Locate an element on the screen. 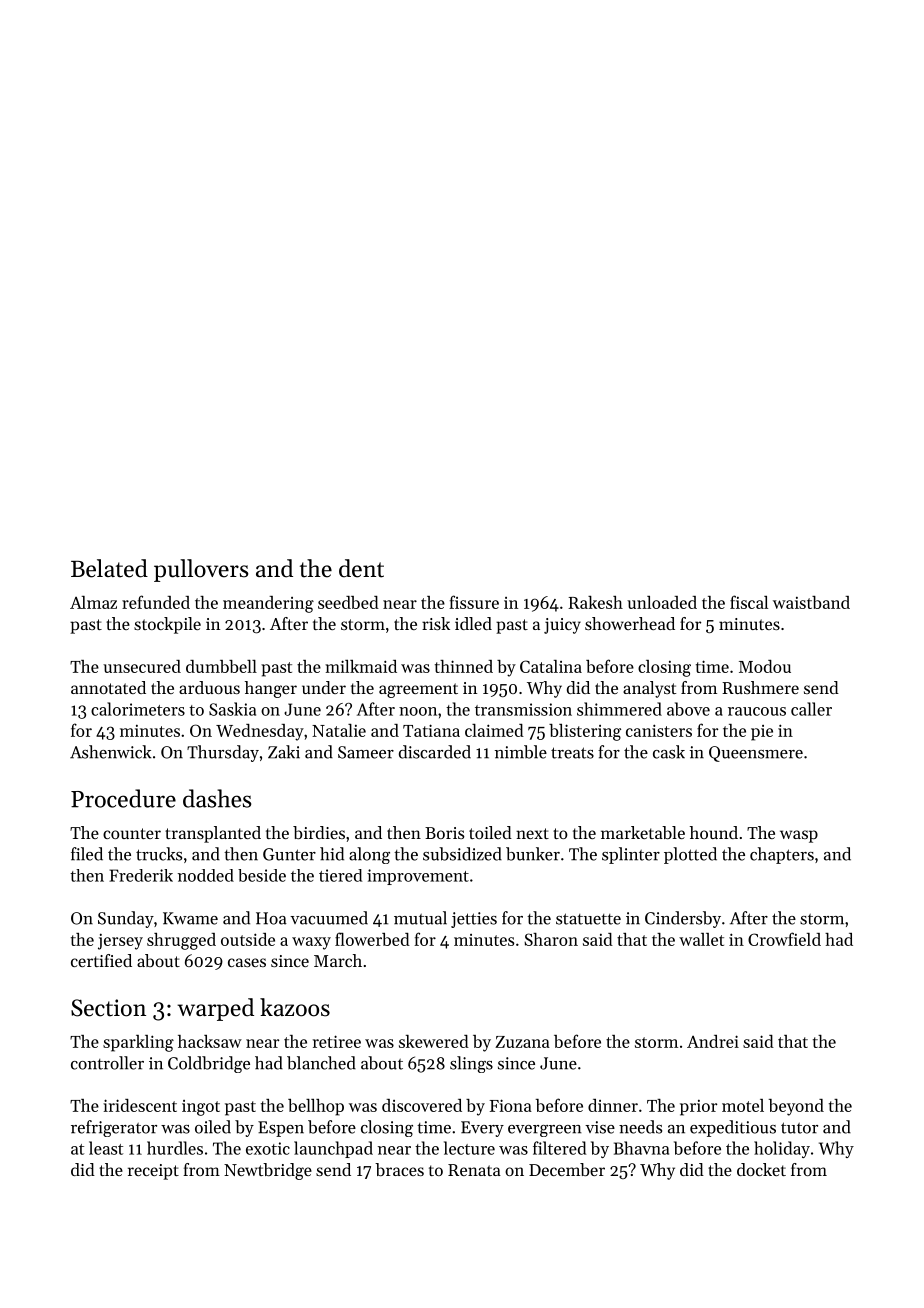 The height and width of the screenshot is (1308, 924). Boris is located at coordinates (444, 833).
